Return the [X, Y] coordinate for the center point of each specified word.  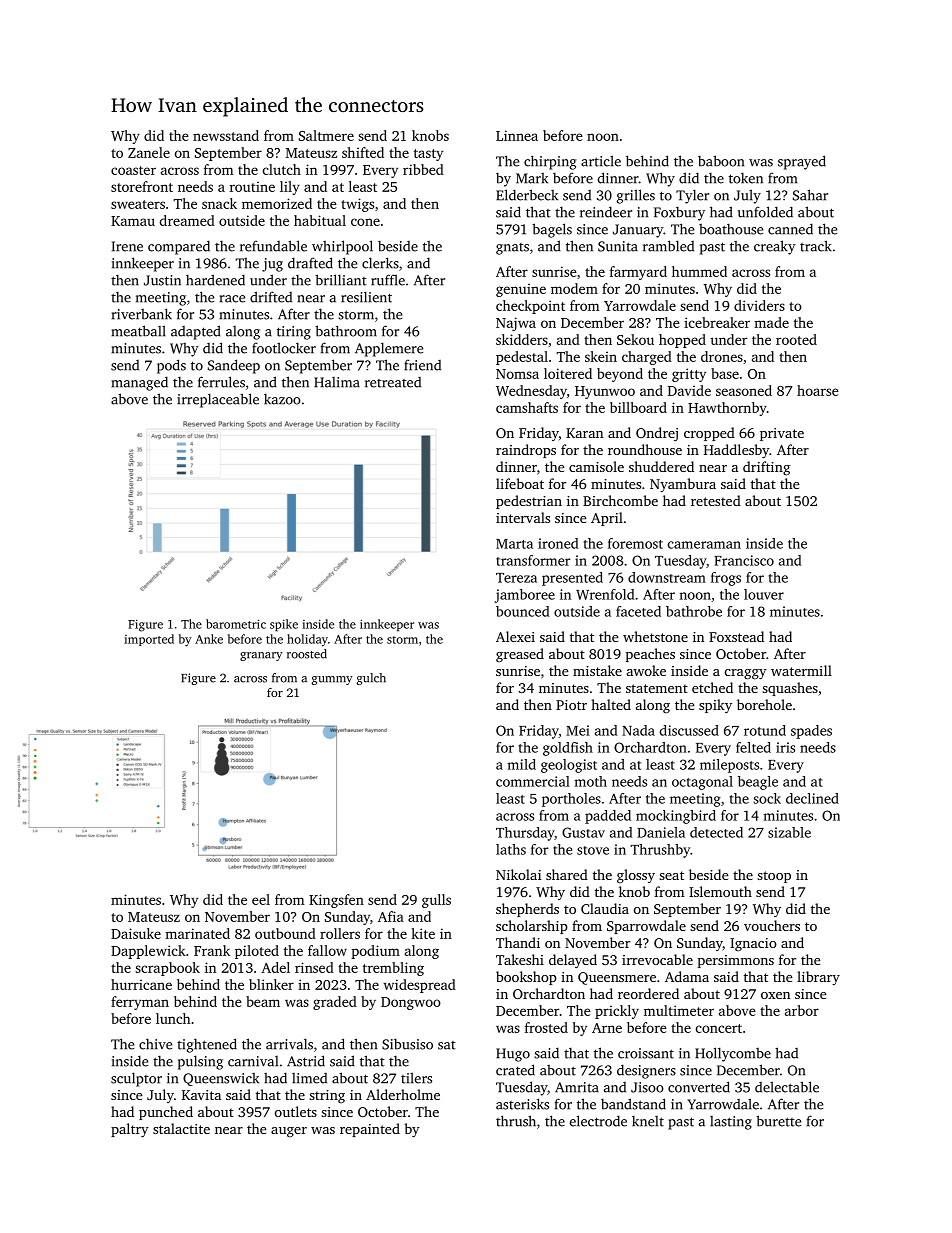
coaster [133, 170]
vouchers [772, 925]
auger [289, 1132]
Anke [209, 639]
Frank [212, 950]
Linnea [517, 135]
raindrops [526, 451]
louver [764, 594]
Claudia [605, 908]
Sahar [810, 195]
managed [140, 383]
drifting [766, 468]
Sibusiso [407, 1044]
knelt [648, 1121]
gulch [371, 679]
